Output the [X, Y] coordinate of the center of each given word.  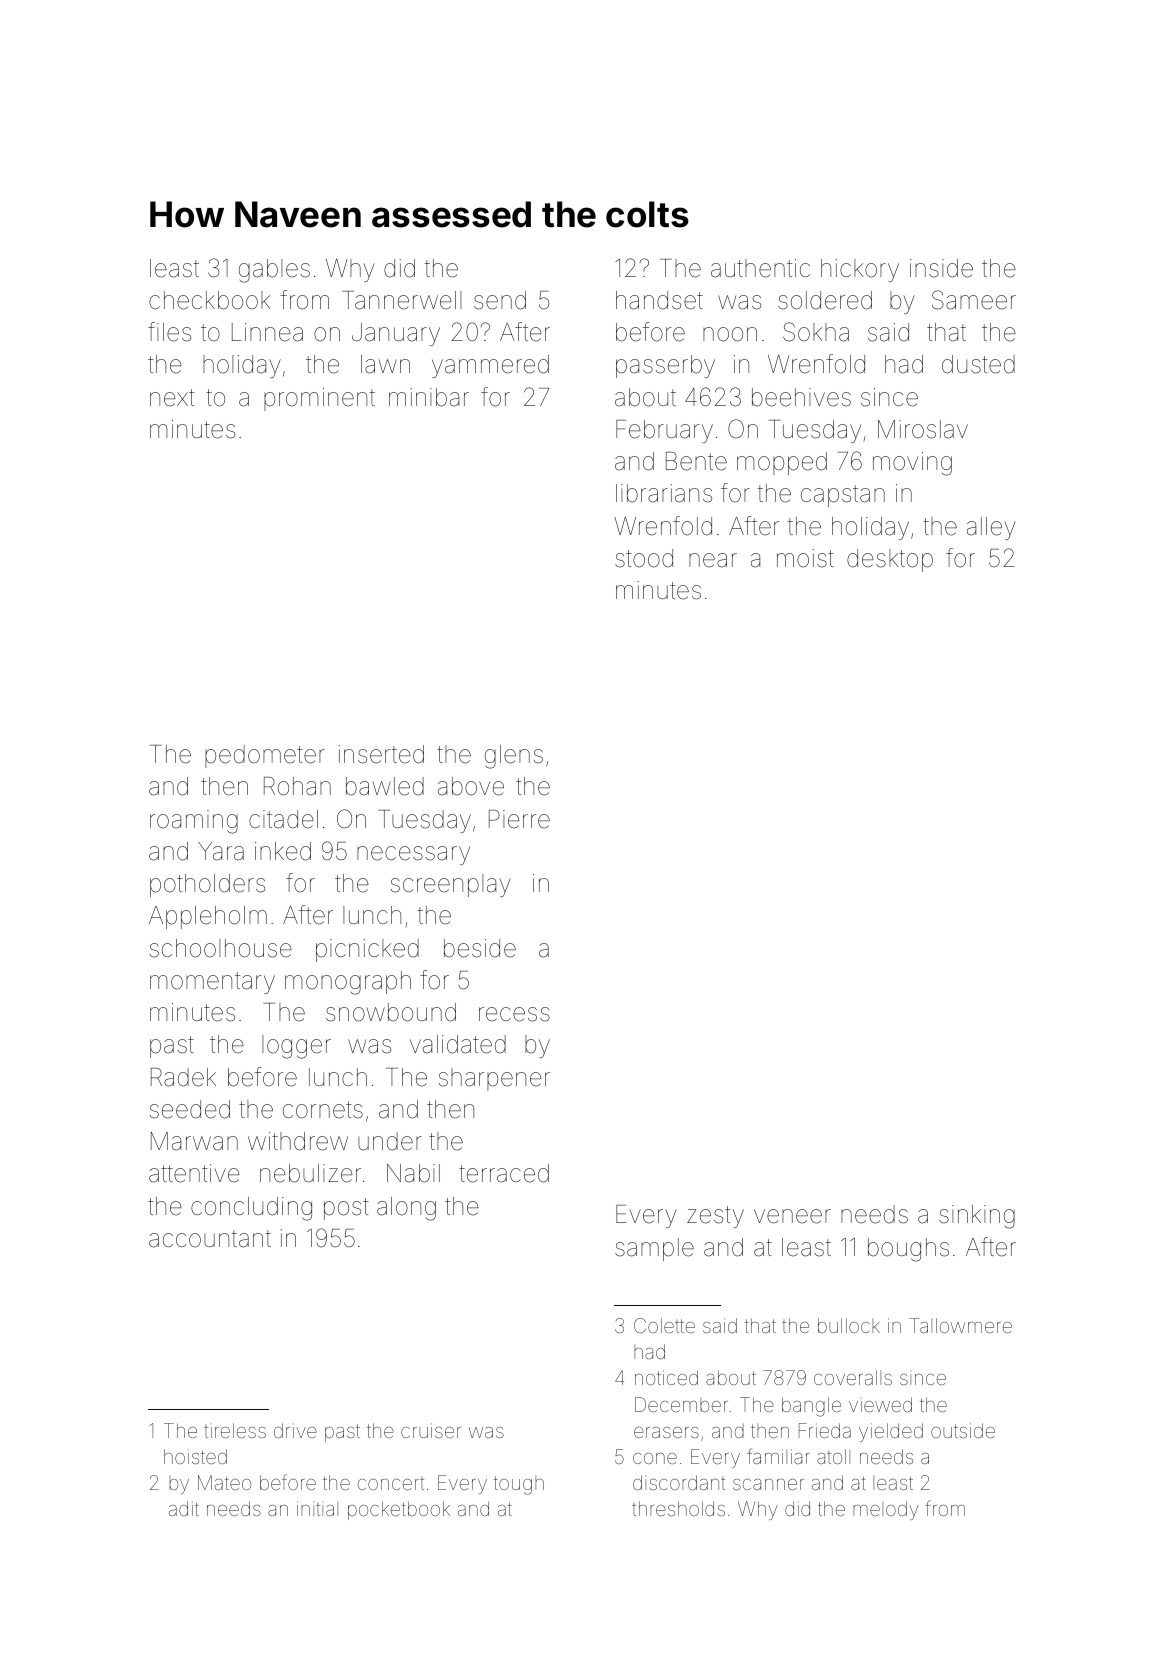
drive [295, 1430]
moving [912, 464]
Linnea [267, 332]
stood [644, 558]
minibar [429, 397]
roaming [194, 822]
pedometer [265, 756]
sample [654, 1249]
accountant [210, 1239]
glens [514, 757]
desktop [890, 560]
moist [805, 558]
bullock [849, 1325]
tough [519, 1485]
